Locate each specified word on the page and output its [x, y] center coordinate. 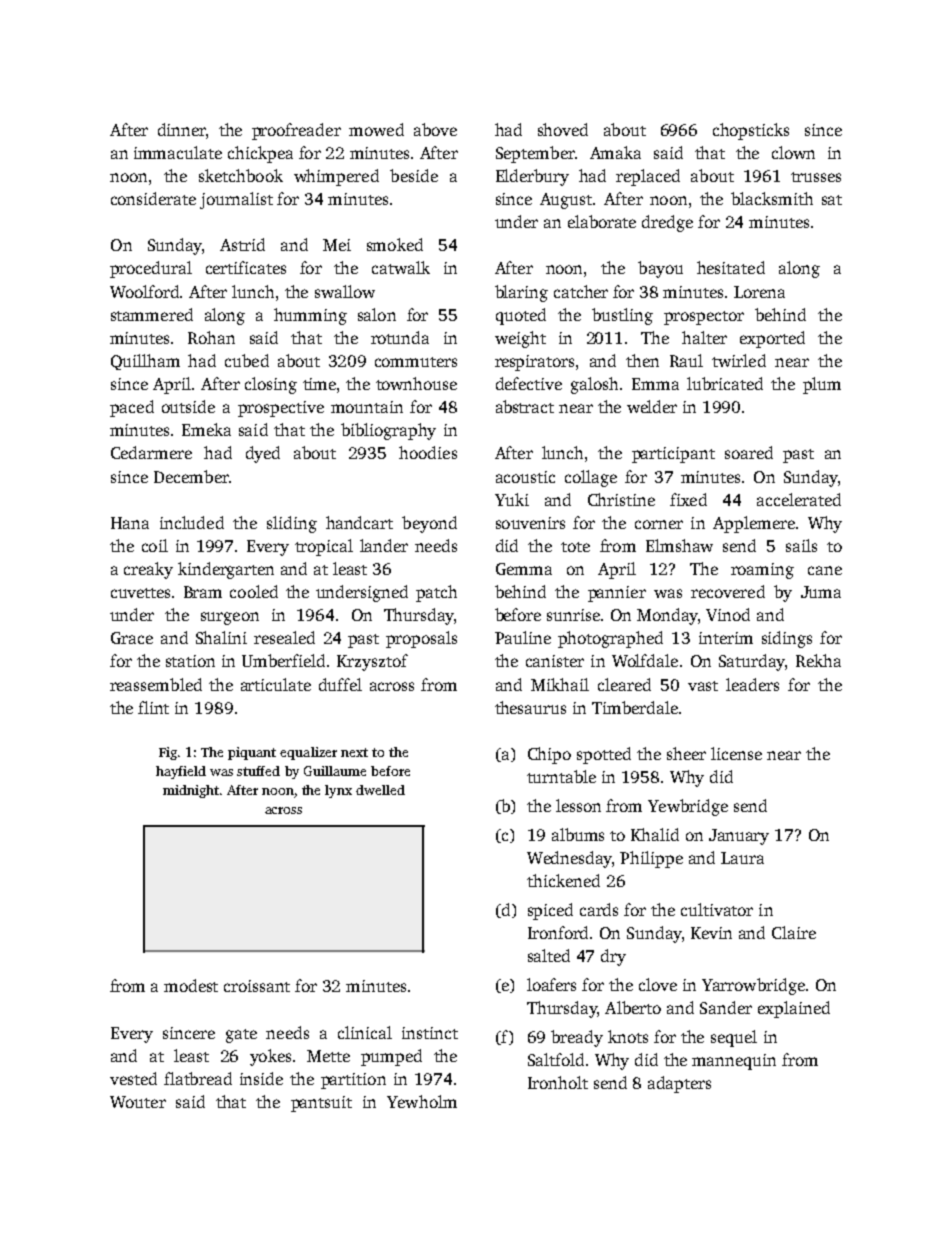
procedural [151, 269]
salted [549, 955]
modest [191, 985]
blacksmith [772, 198]
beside [414, 175]
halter [704, 337]
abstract [525, 406]
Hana [130, 523]
